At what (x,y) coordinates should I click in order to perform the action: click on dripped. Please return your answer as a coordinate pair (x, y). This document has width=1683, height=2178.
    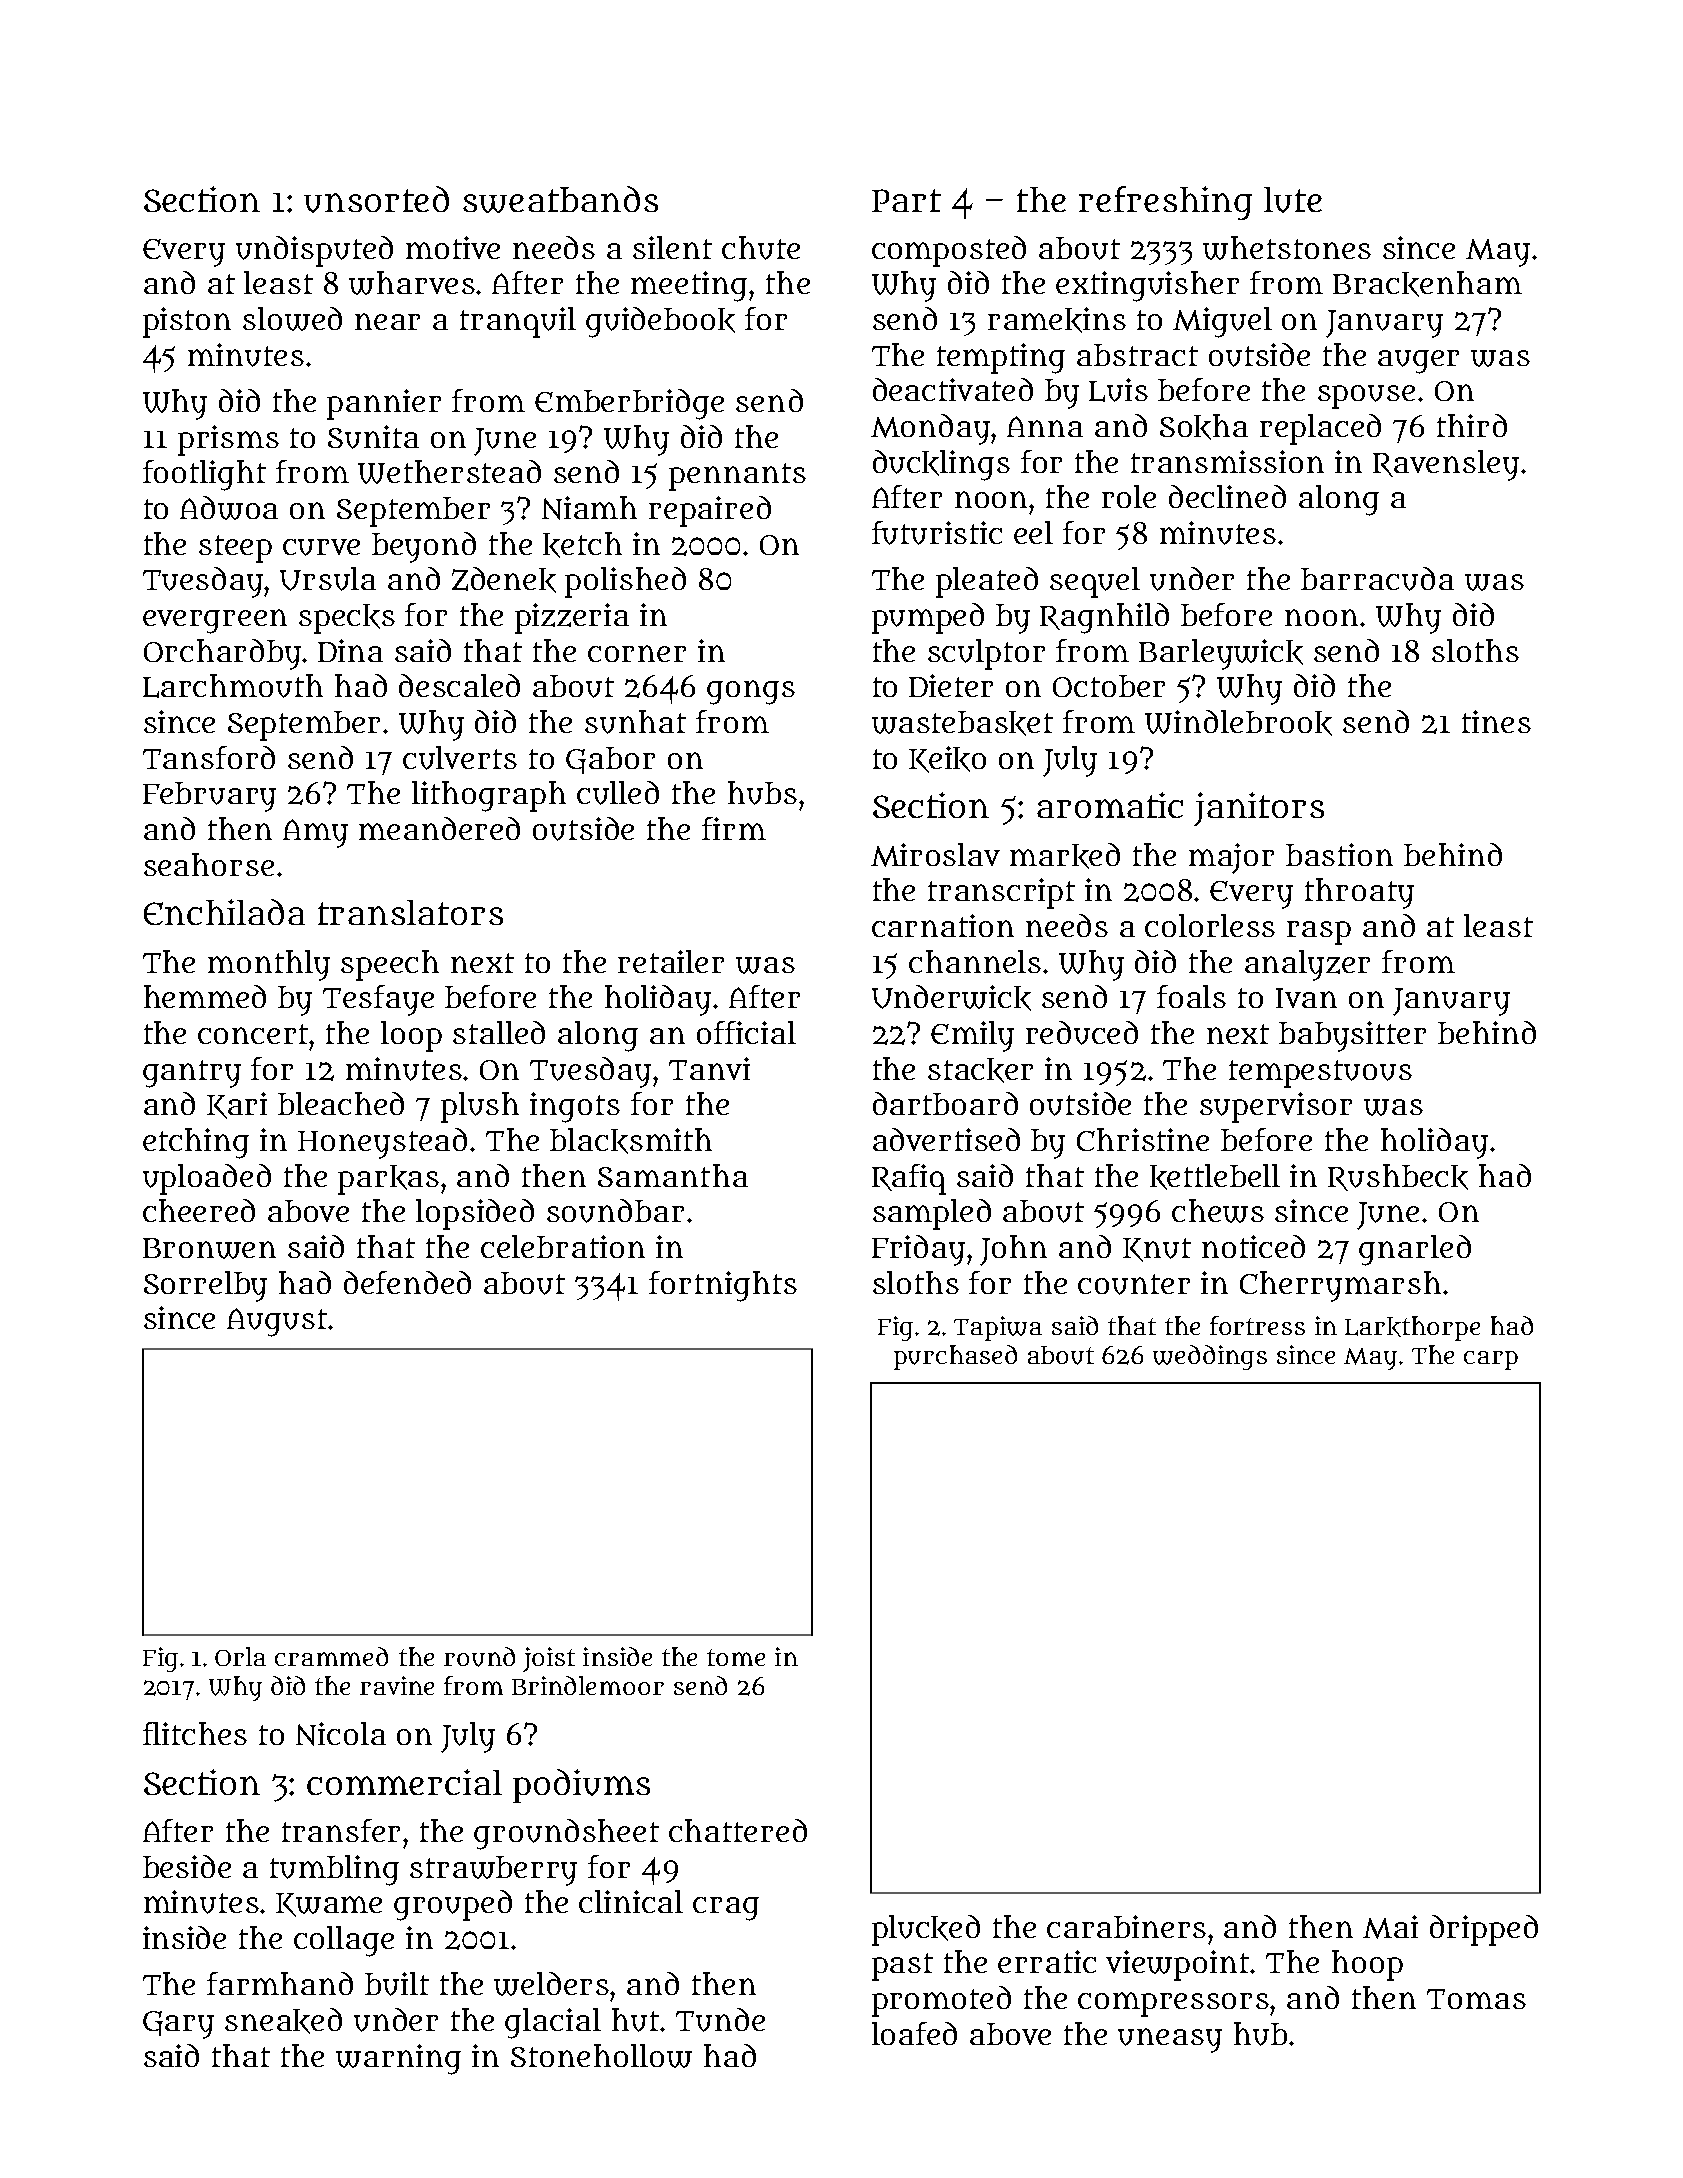
    Looking at the image, I should click on (1484, 1930).
